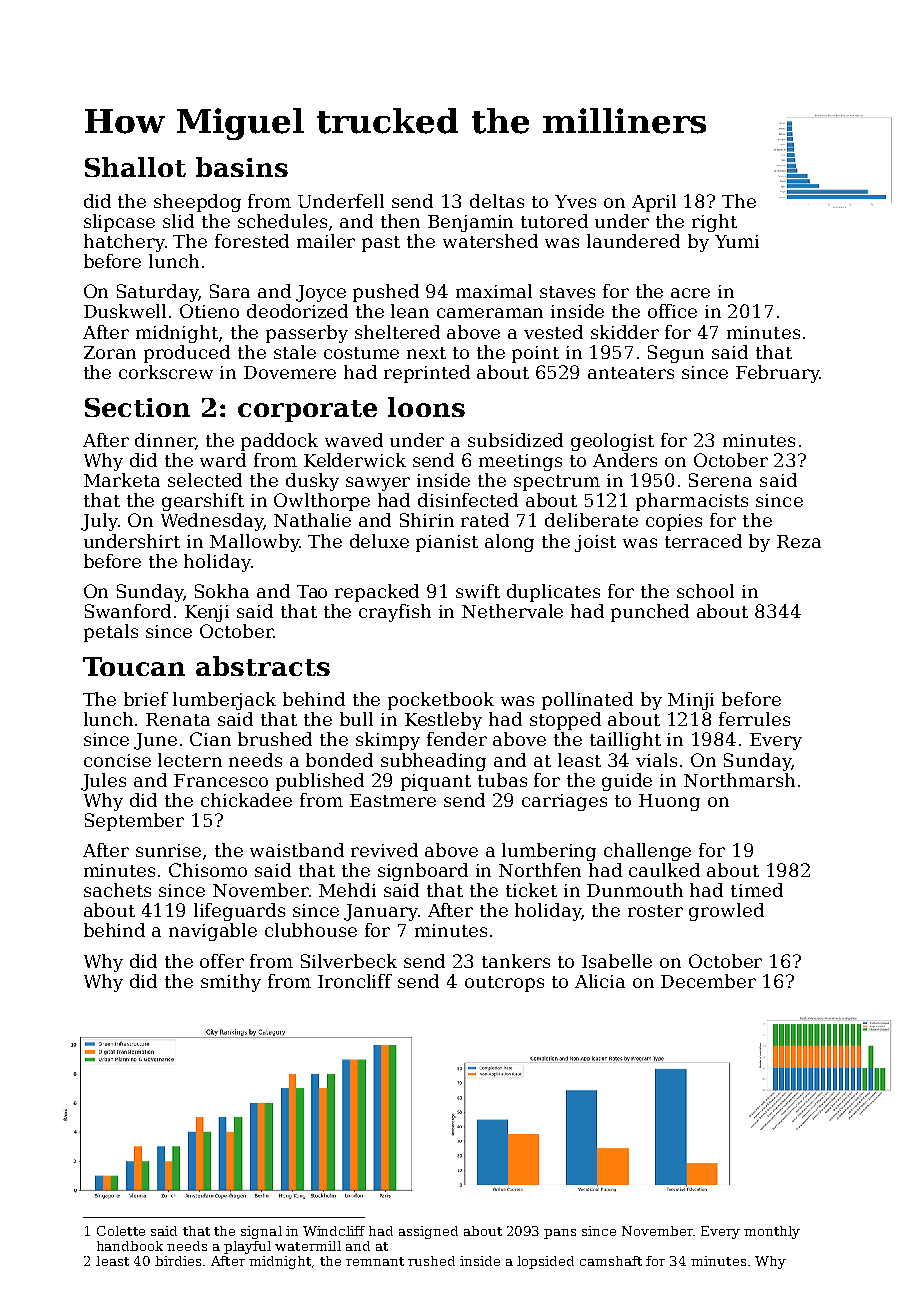 Image resolution: width=908 pixels, height=1316 pixels. Describe the element at coordinates (726, 912) in the image. I see `growled` at that location.
